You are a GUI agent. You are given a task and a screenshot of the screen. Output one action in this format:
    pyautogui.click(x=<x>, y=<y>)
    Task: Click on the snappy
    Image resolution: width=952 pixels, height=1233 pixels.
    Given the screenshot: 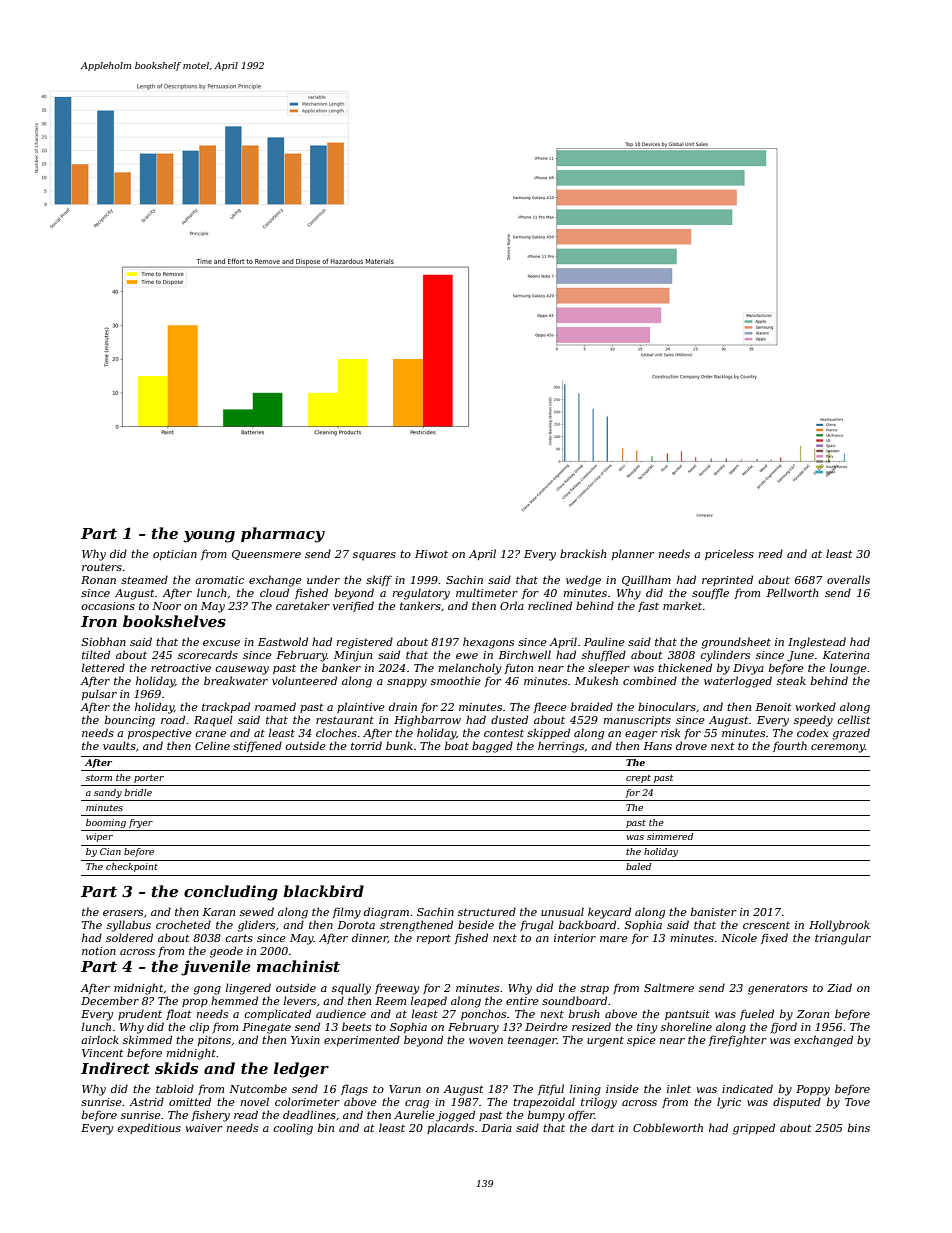 What is the action you would take?
    pyautogui.click(x=407, y=683)
